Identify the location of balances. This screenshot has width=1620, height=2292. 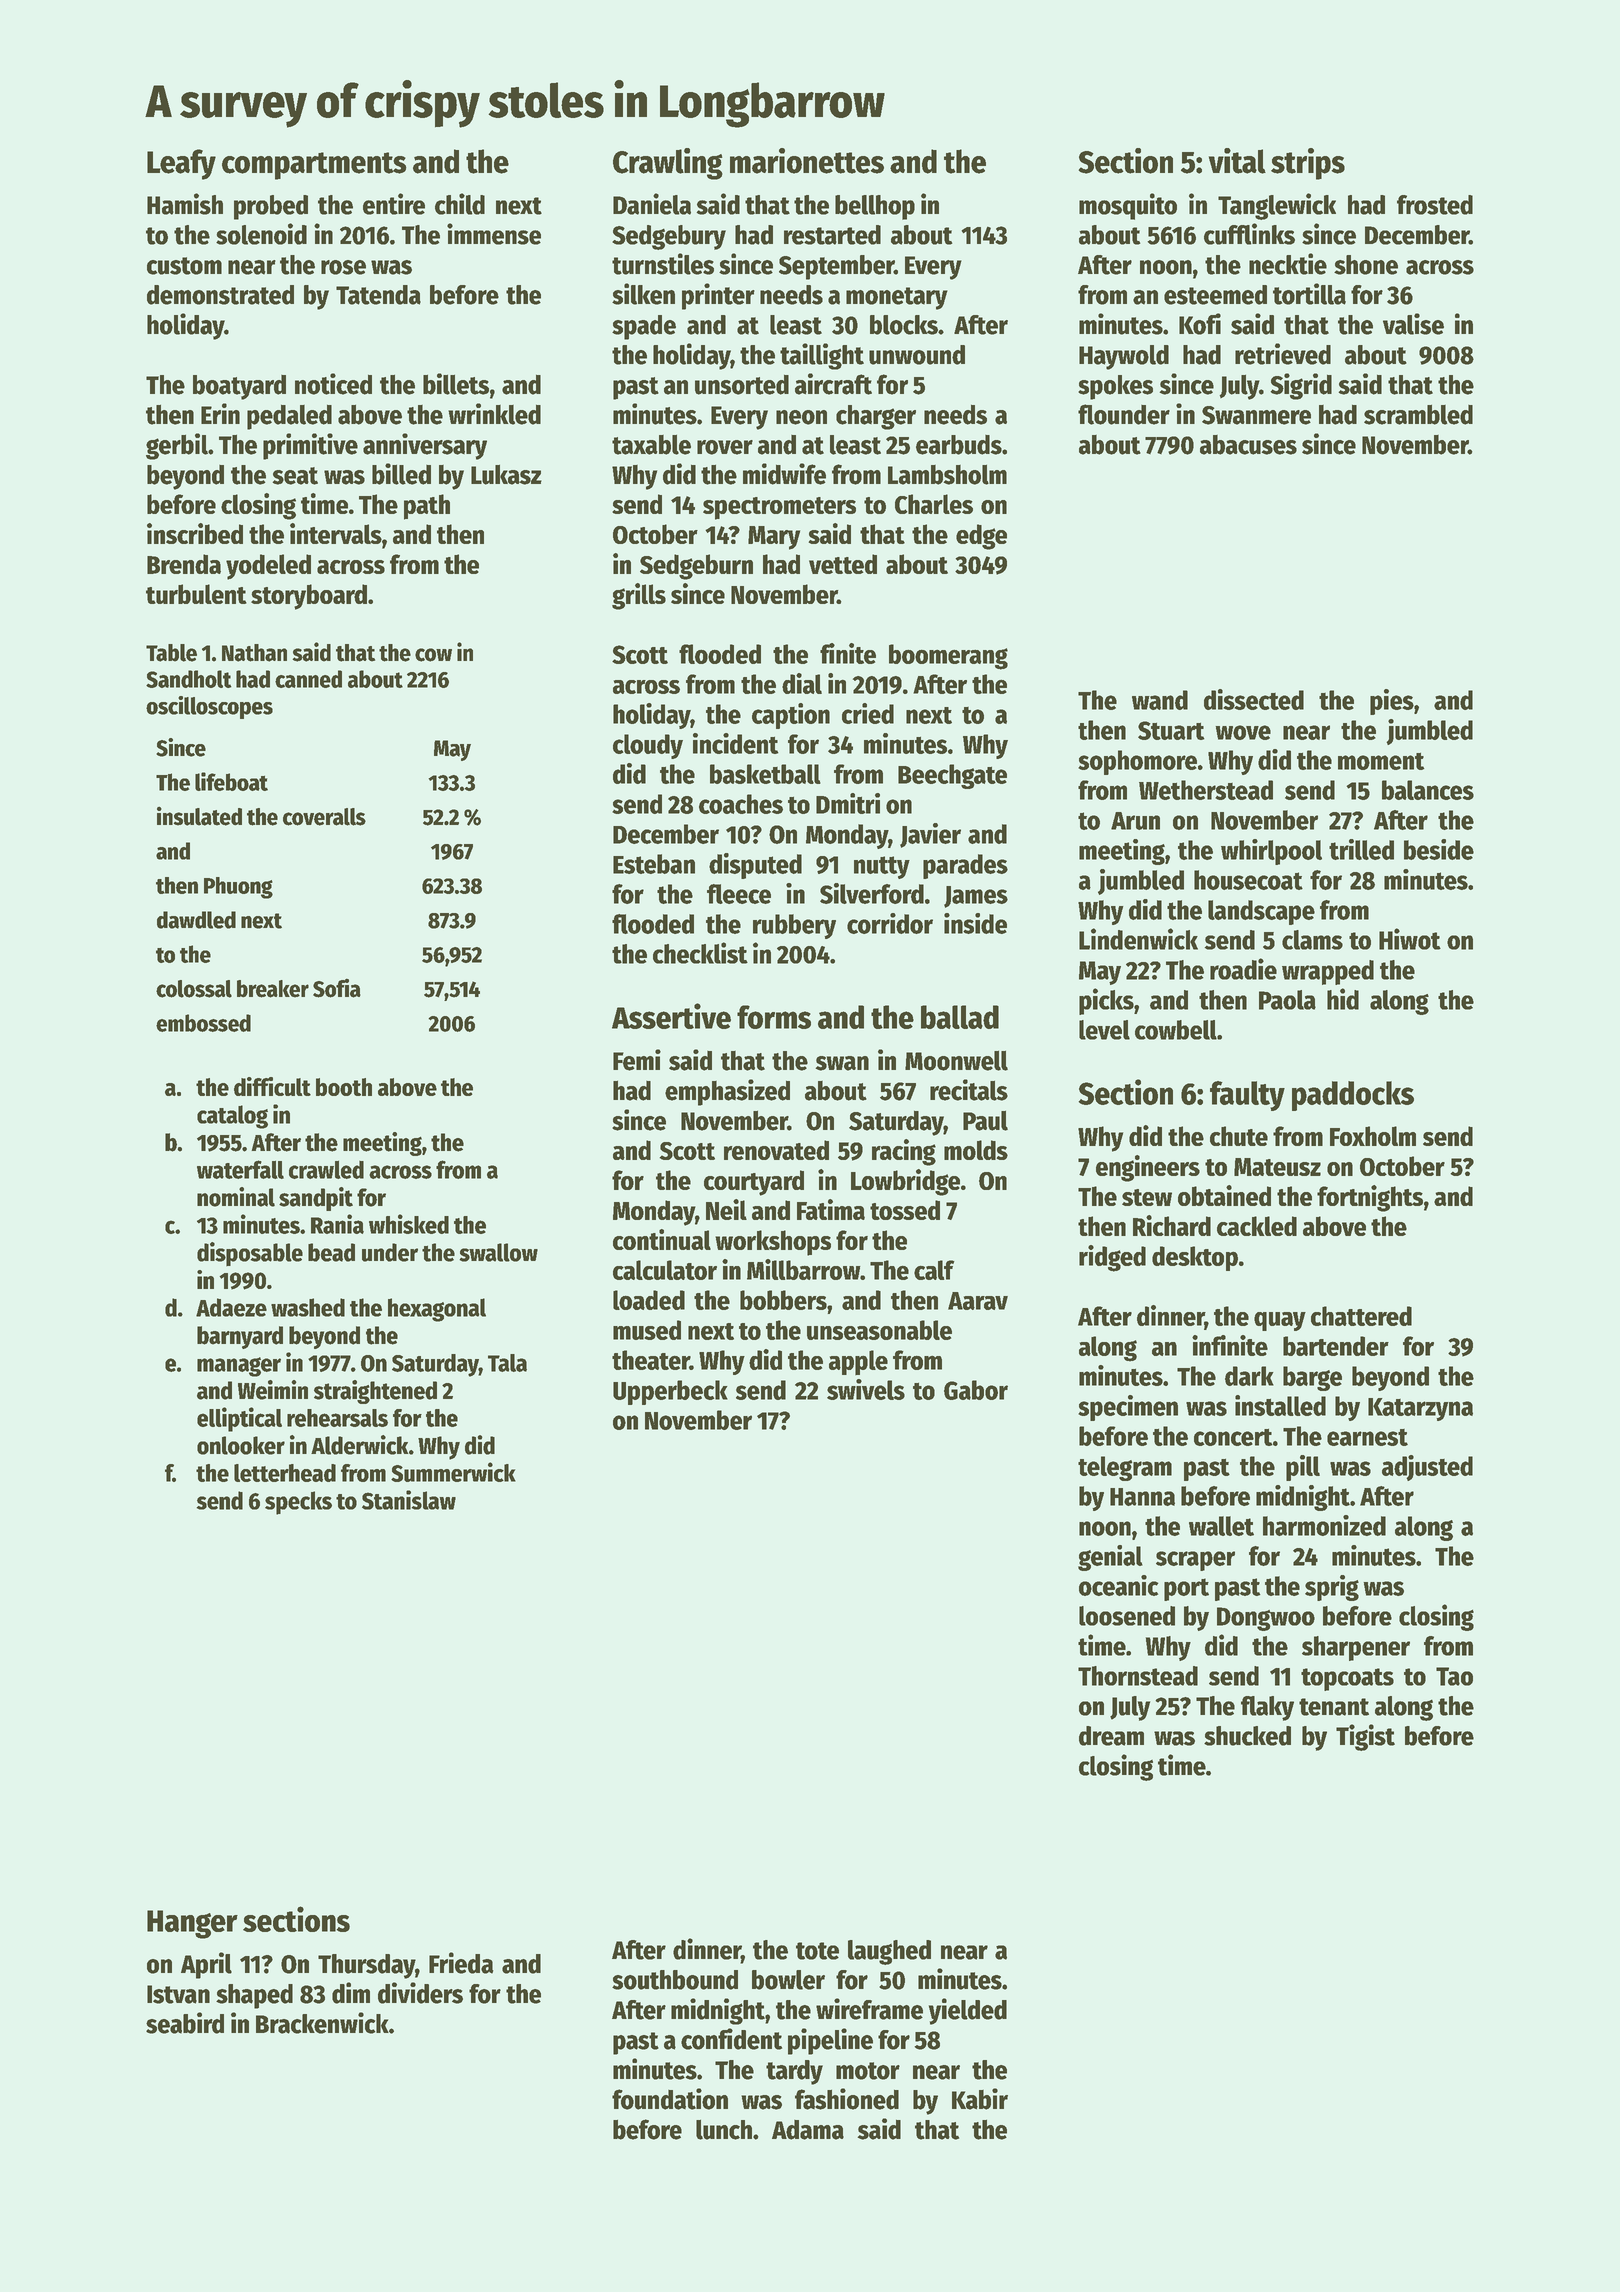
(1428, 790).
